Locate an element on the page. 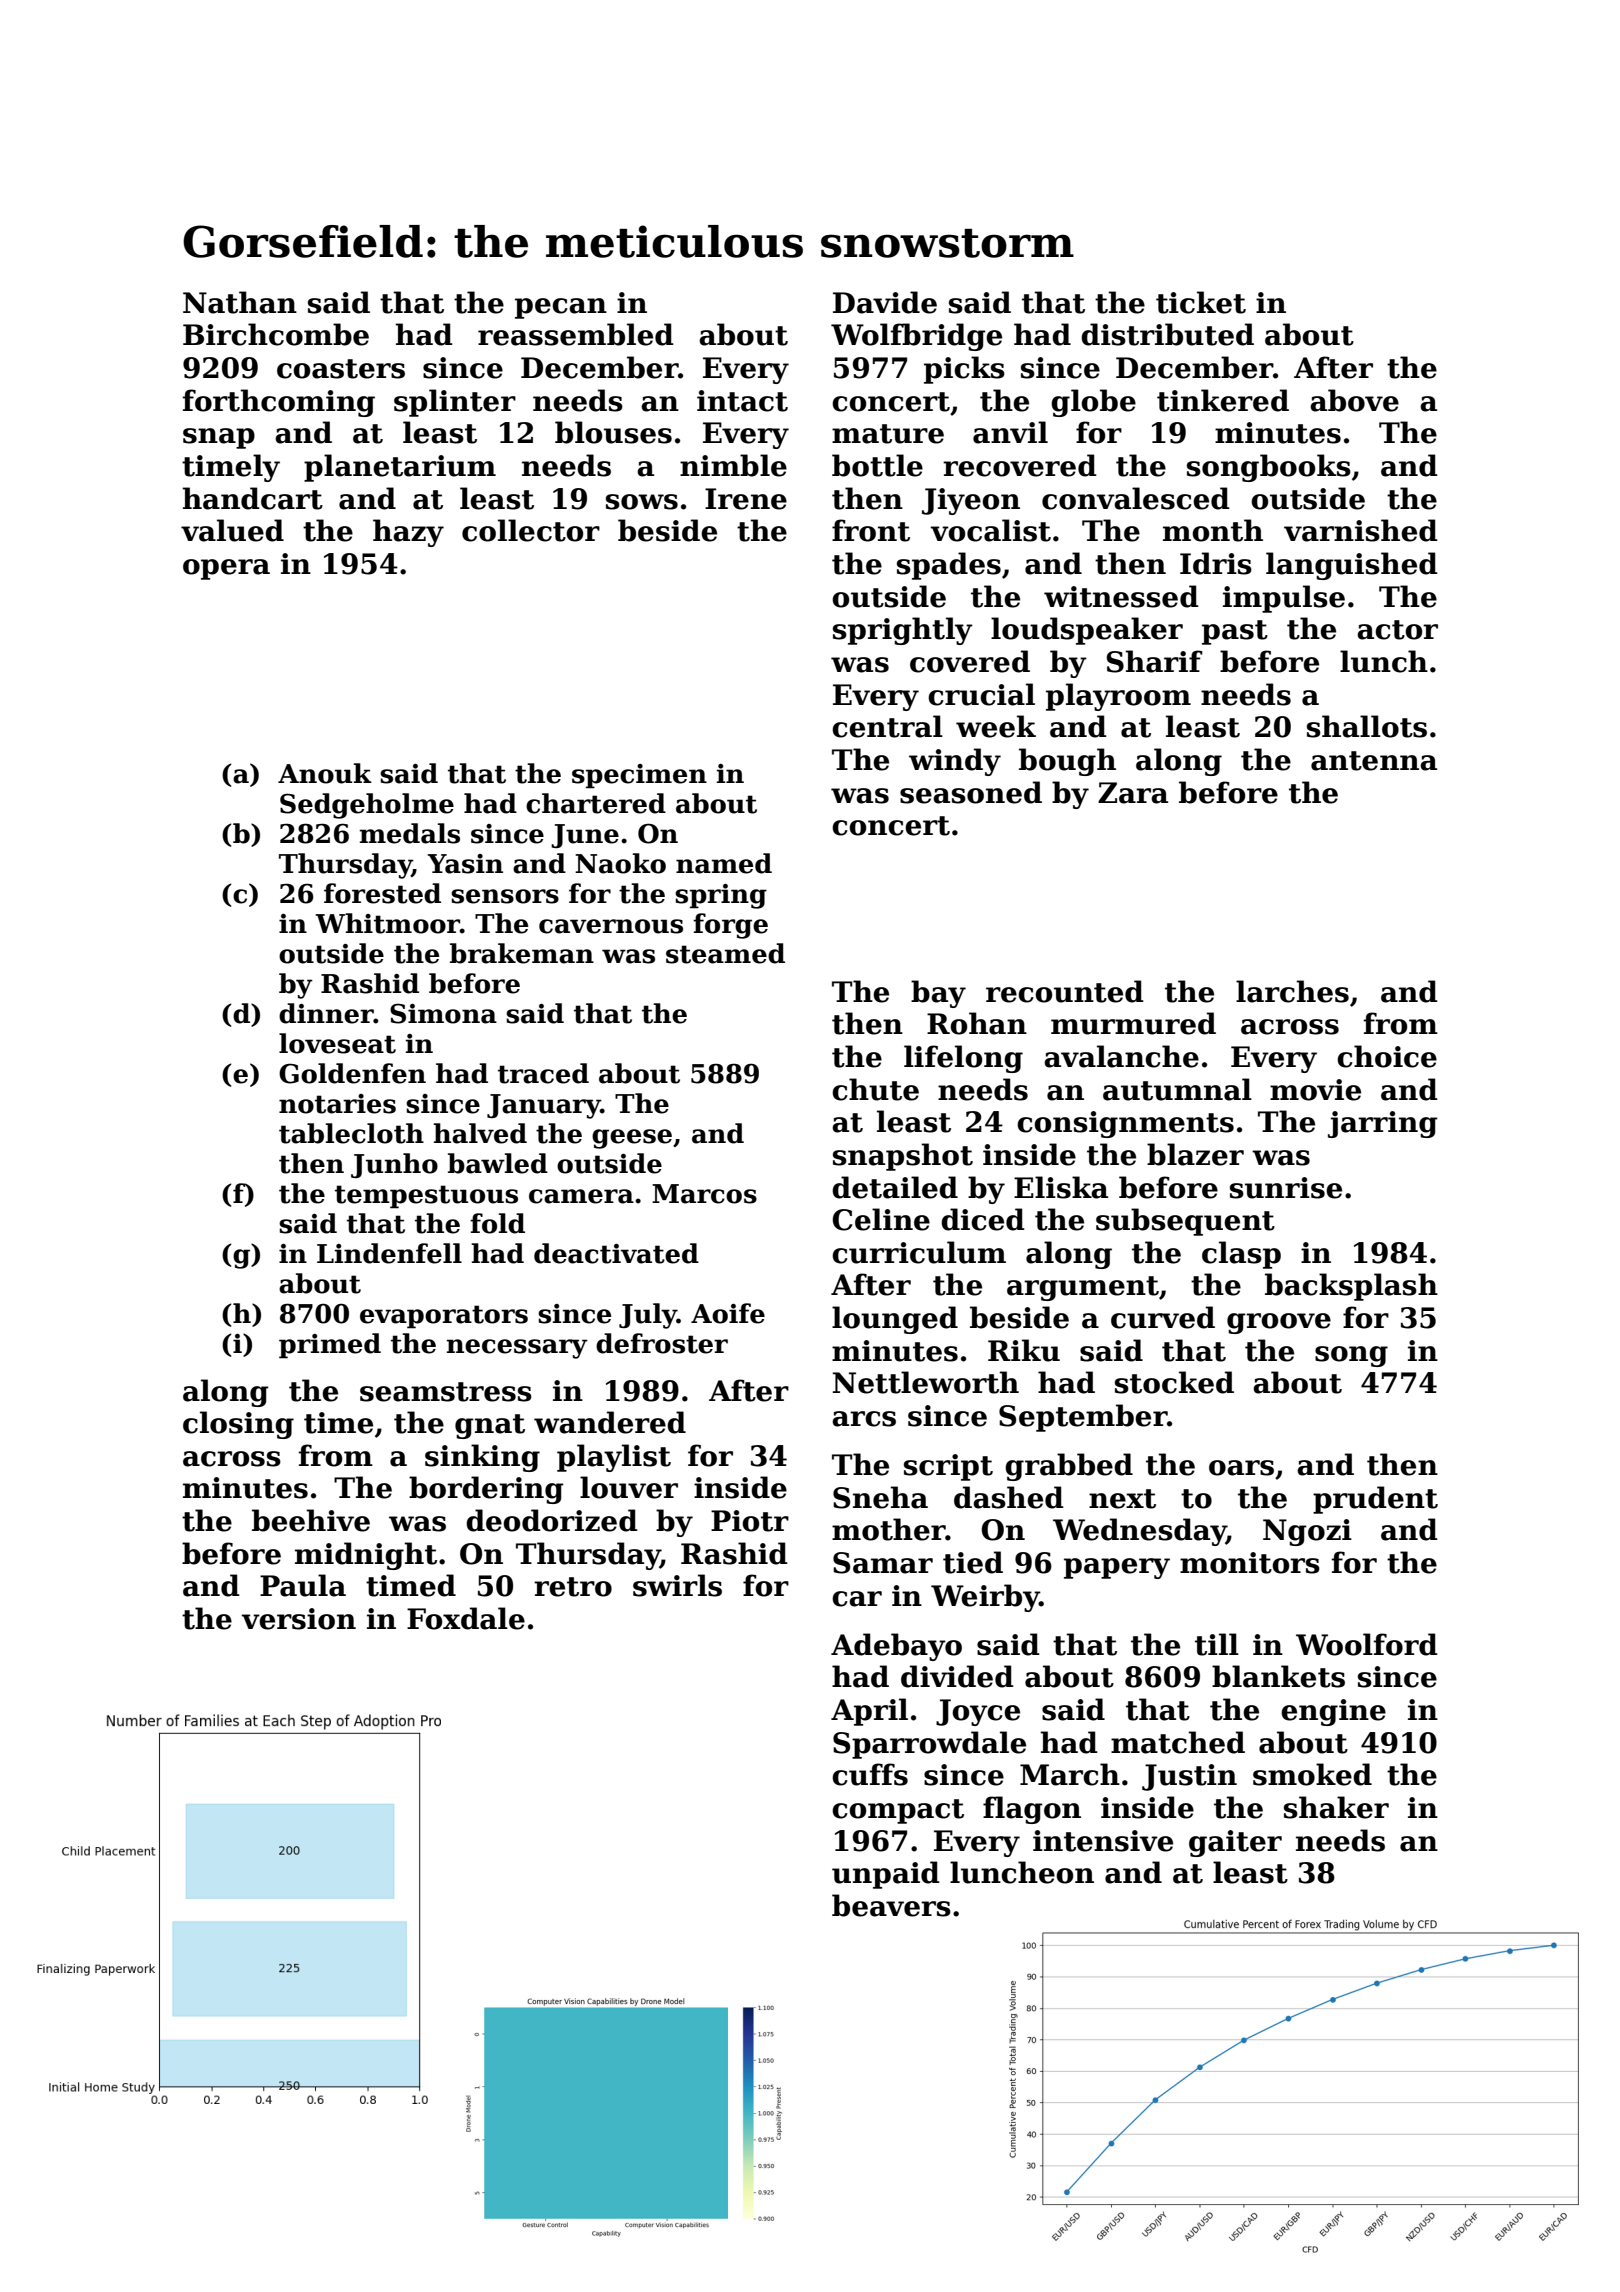 This image has width=1620, height=2292. forge is located at coordinates (730, 926).
